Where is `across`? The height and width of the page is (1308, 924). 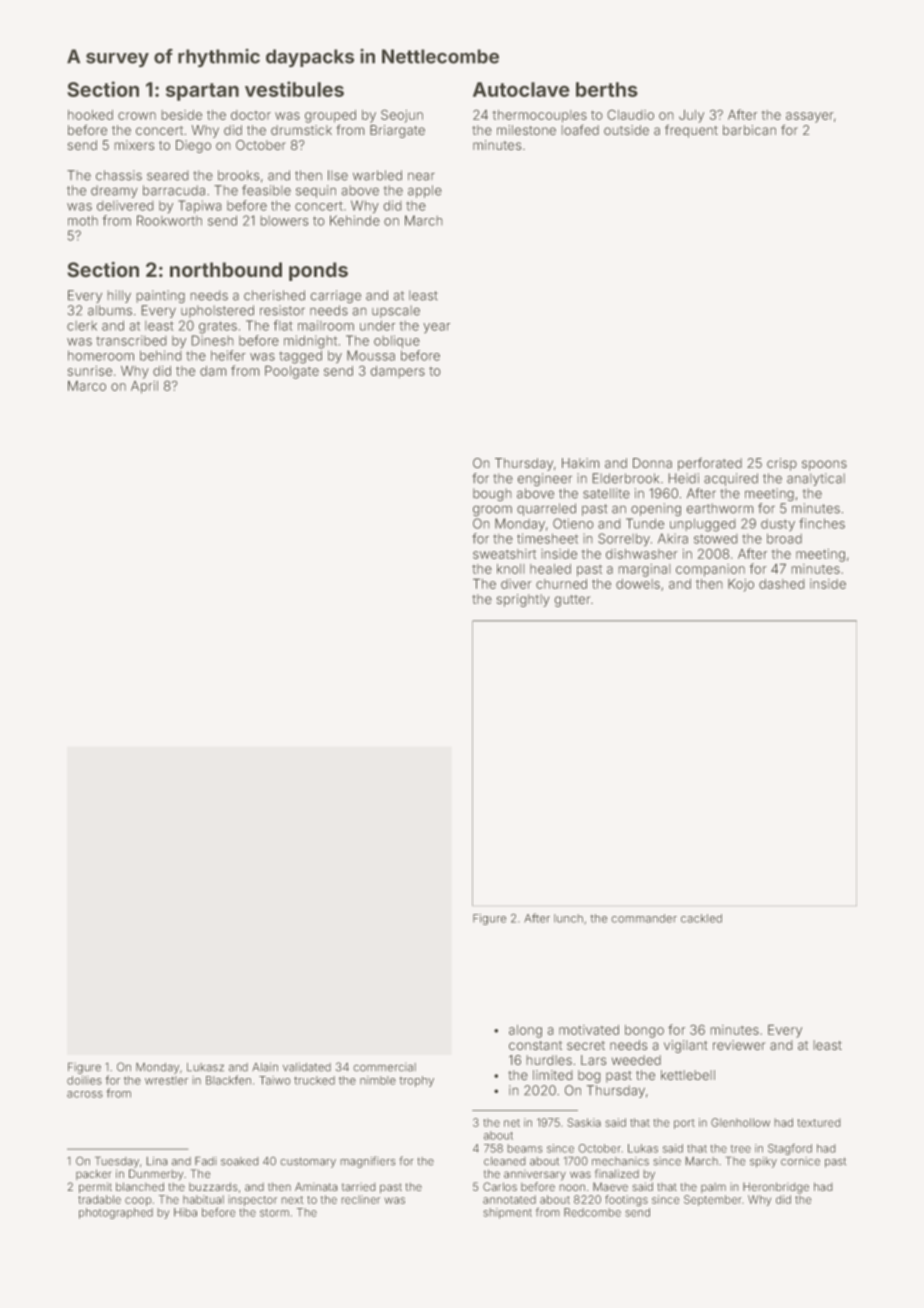 across is located at coordinates (85, 1094).
